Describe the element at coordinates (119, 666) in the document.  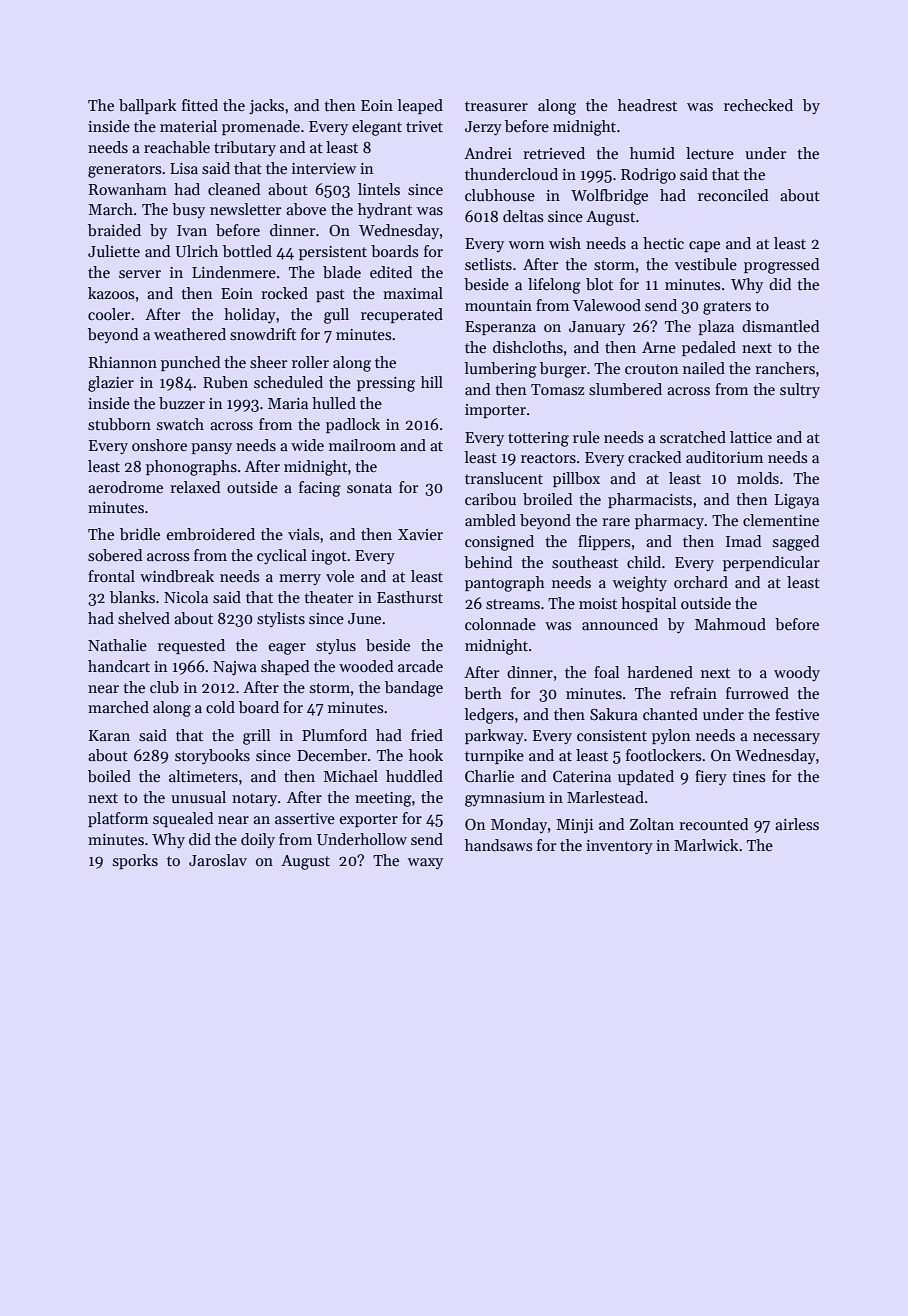
I see `handcart` at that location.
